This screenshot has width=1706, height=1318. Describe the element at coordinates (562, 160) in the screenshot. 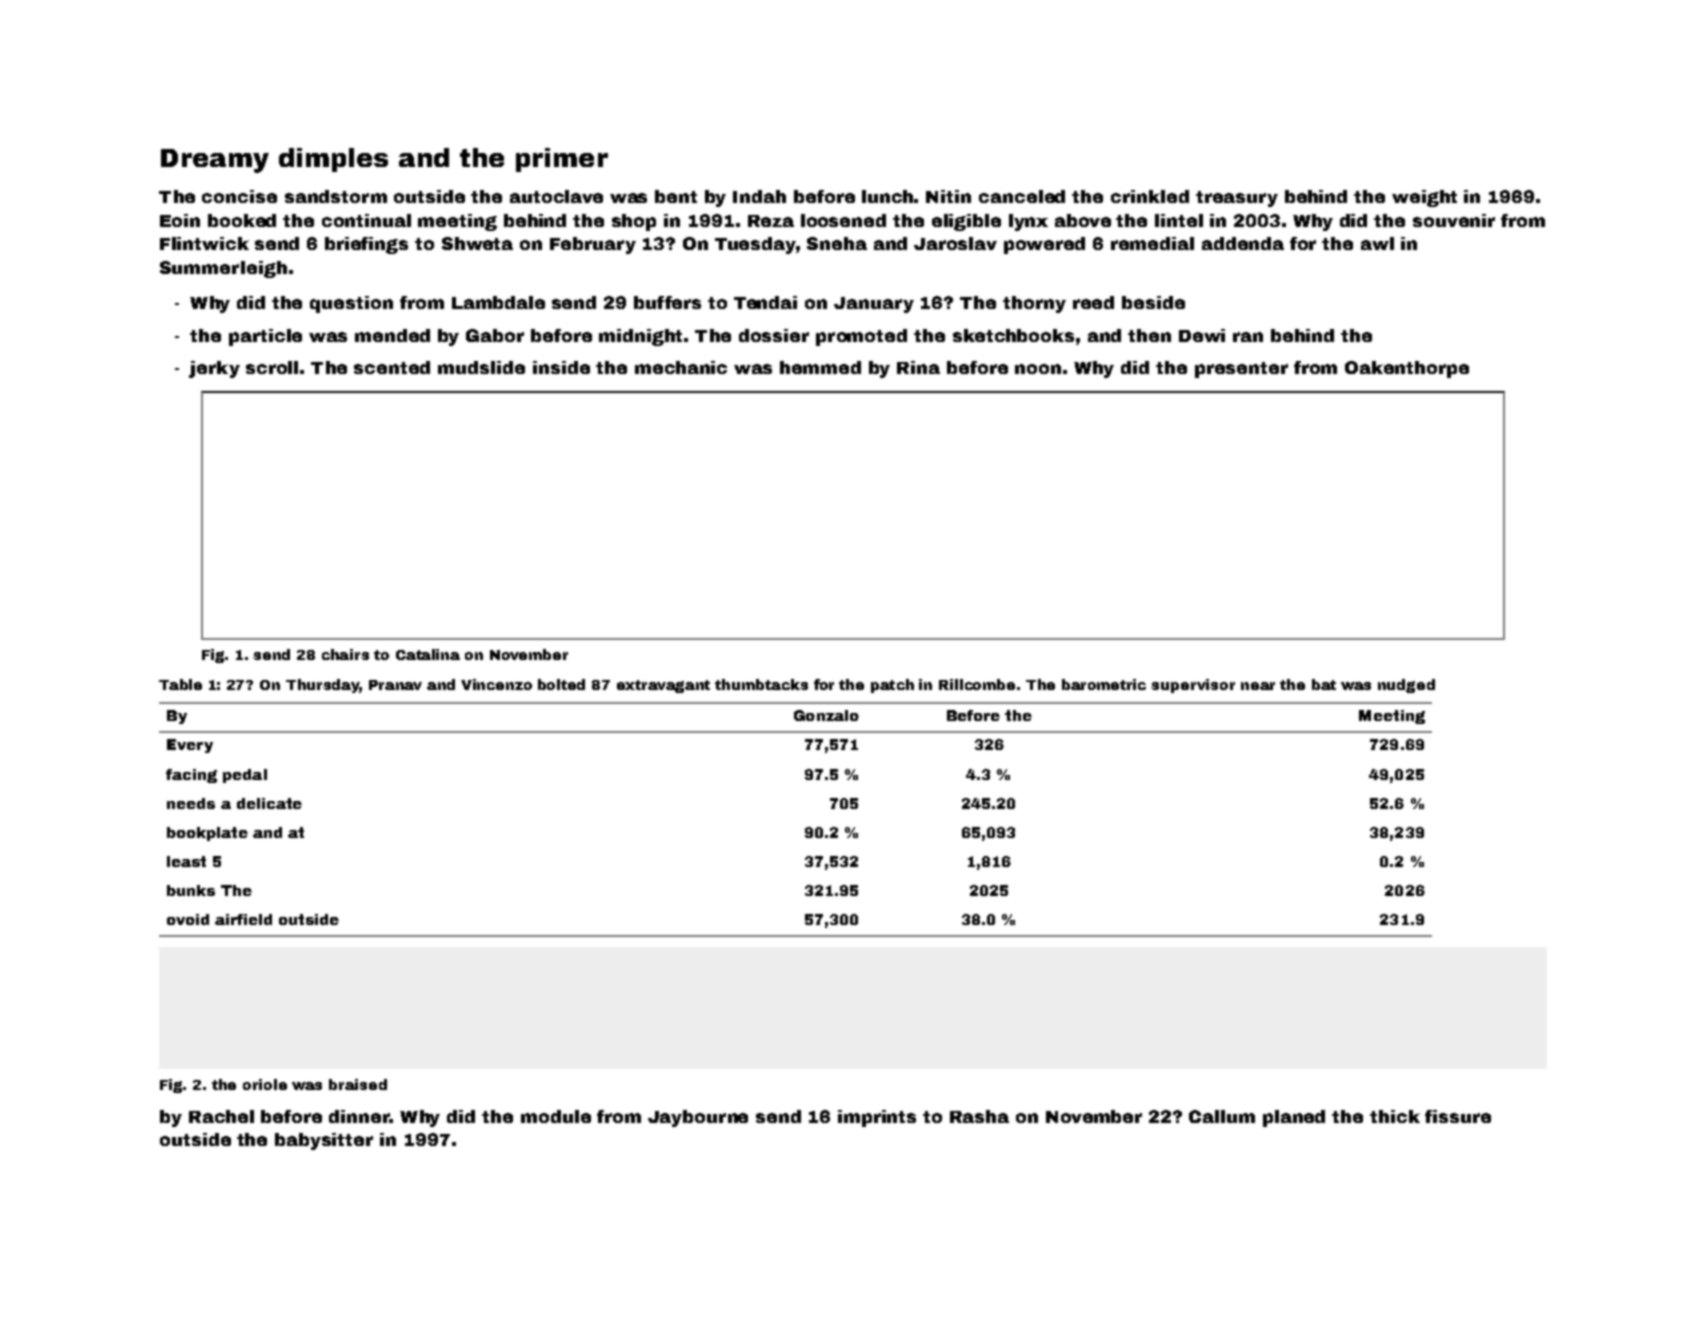

I see `primer` at that location.
